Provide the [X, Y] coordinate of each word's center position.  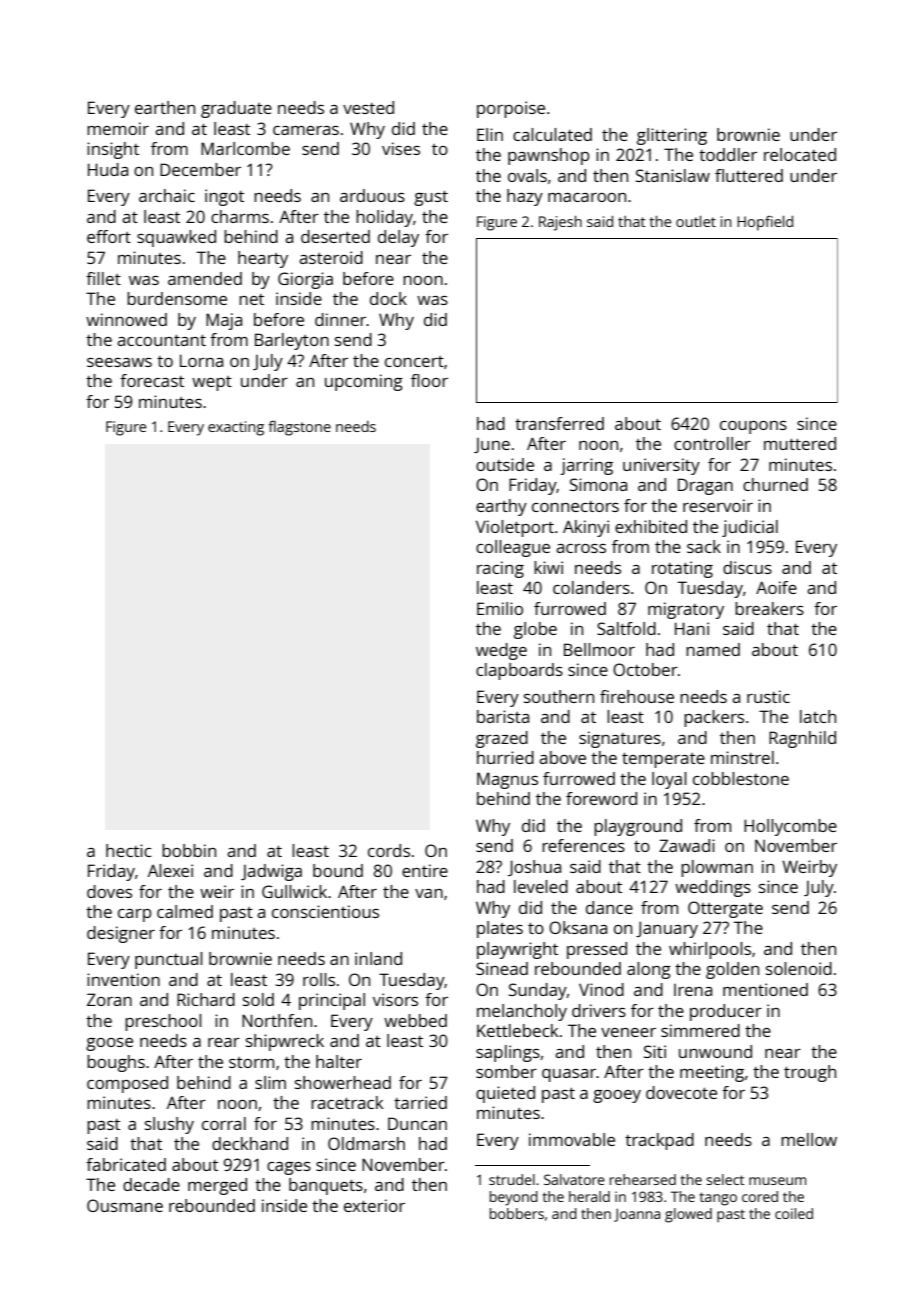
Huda [108, 169]
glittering [672, 136]
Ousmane [125, 1205]
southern [559, 696]
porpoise [511, 109]
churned [775, 484]
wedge [501, 651]
